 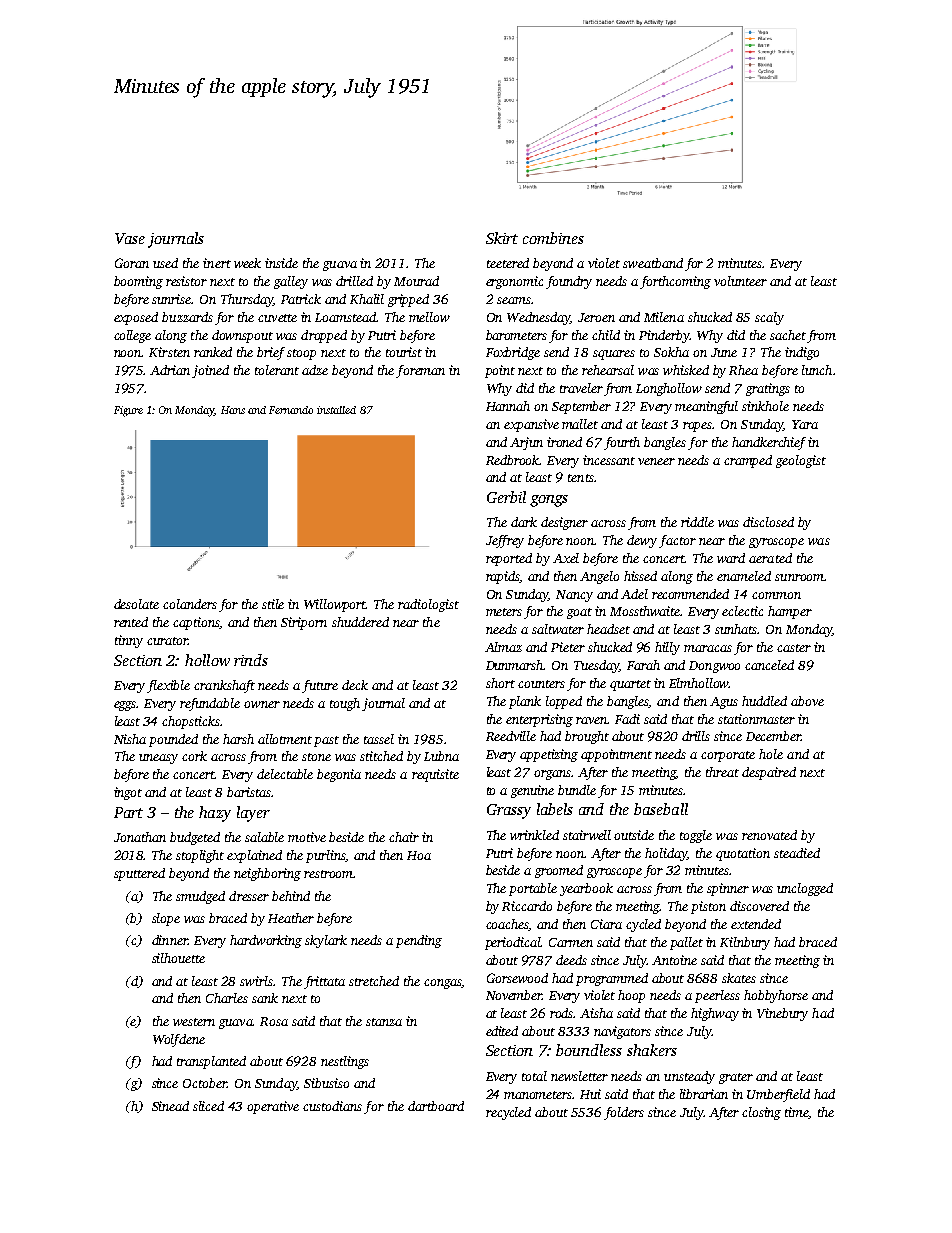 What do you see at coordinates (436, 1106) in the screenshot?
I see `dartboard` at bounding box center [436, 1106].
